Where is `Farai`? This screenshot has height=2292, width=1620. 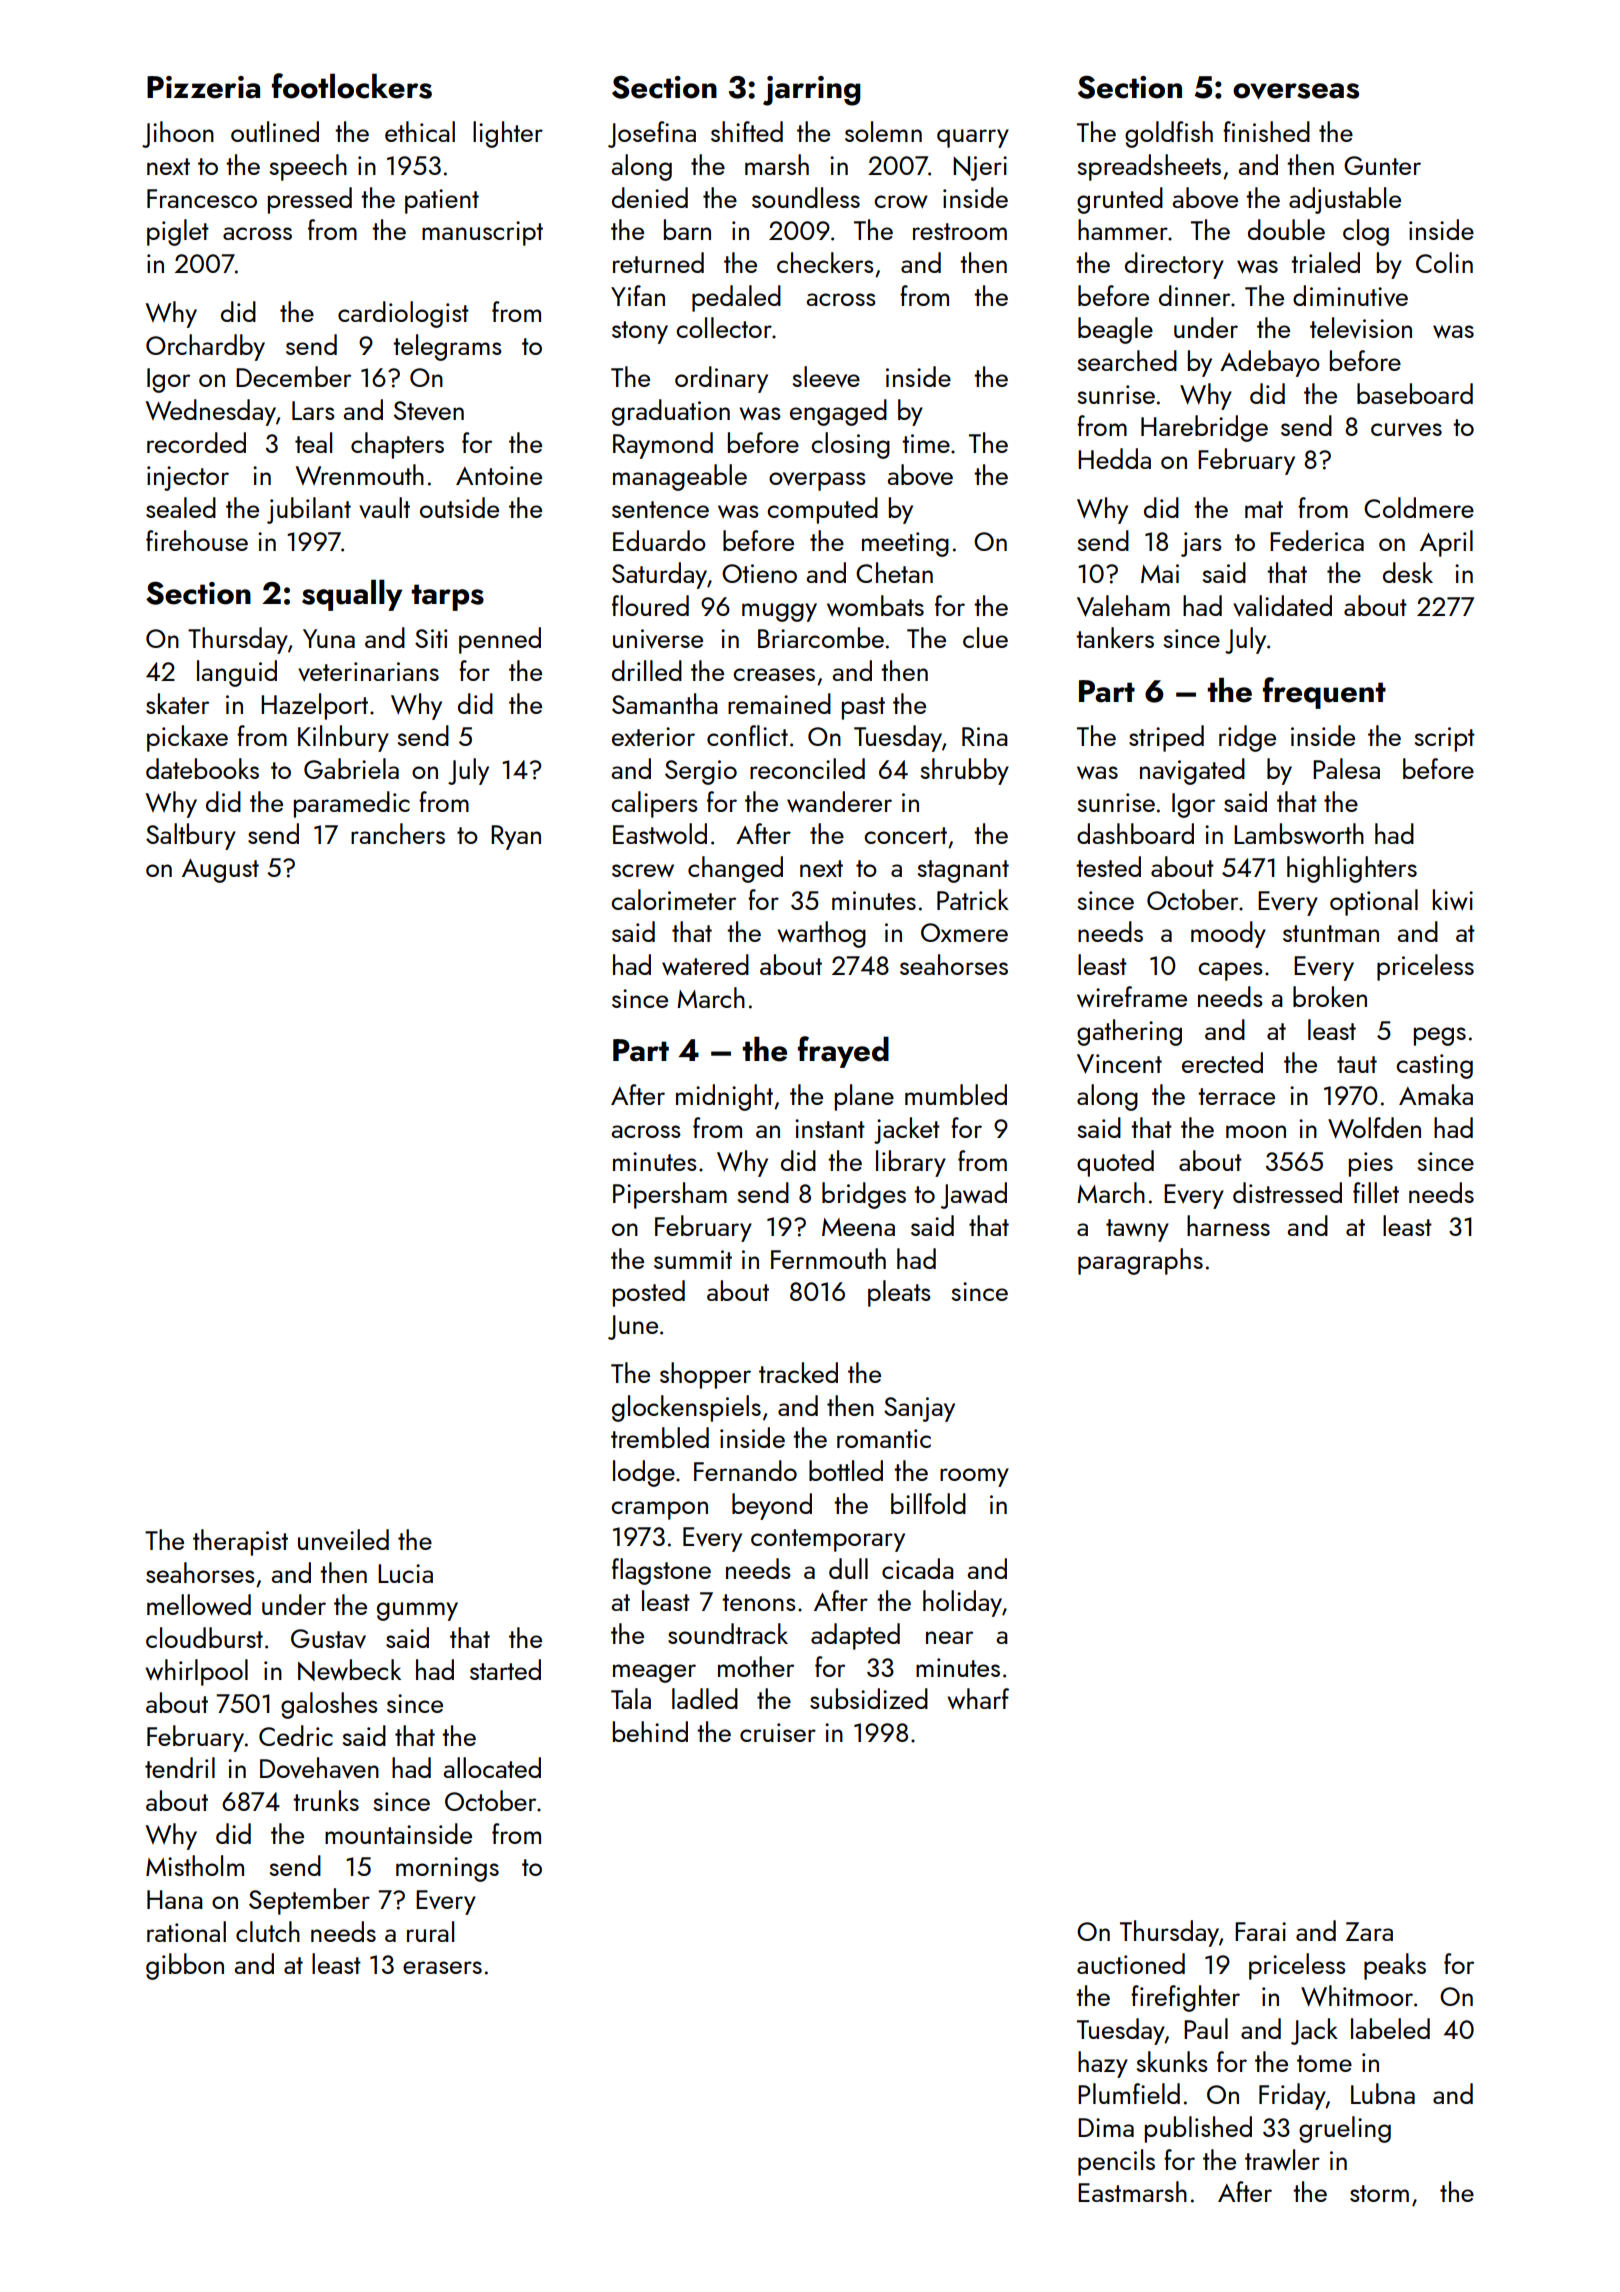 Farai is located at coordinates (1260, 1931).
